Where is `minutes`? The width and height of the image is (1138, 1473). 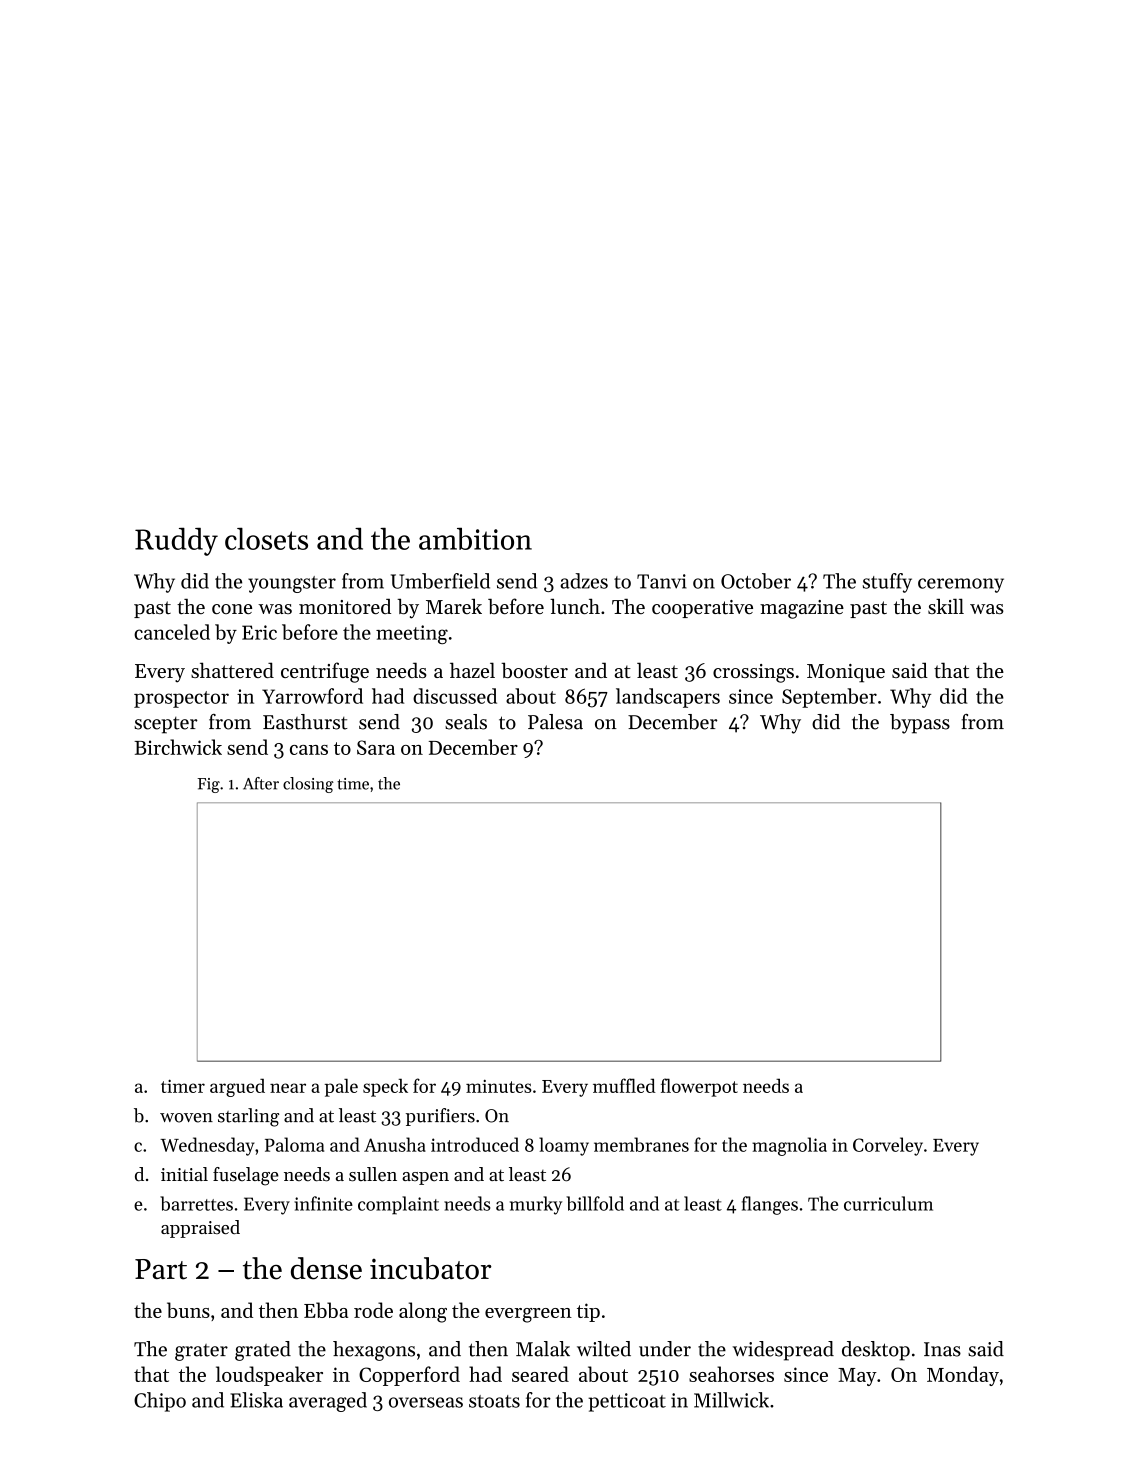
minutes is located at coordinates (499, 1086).
